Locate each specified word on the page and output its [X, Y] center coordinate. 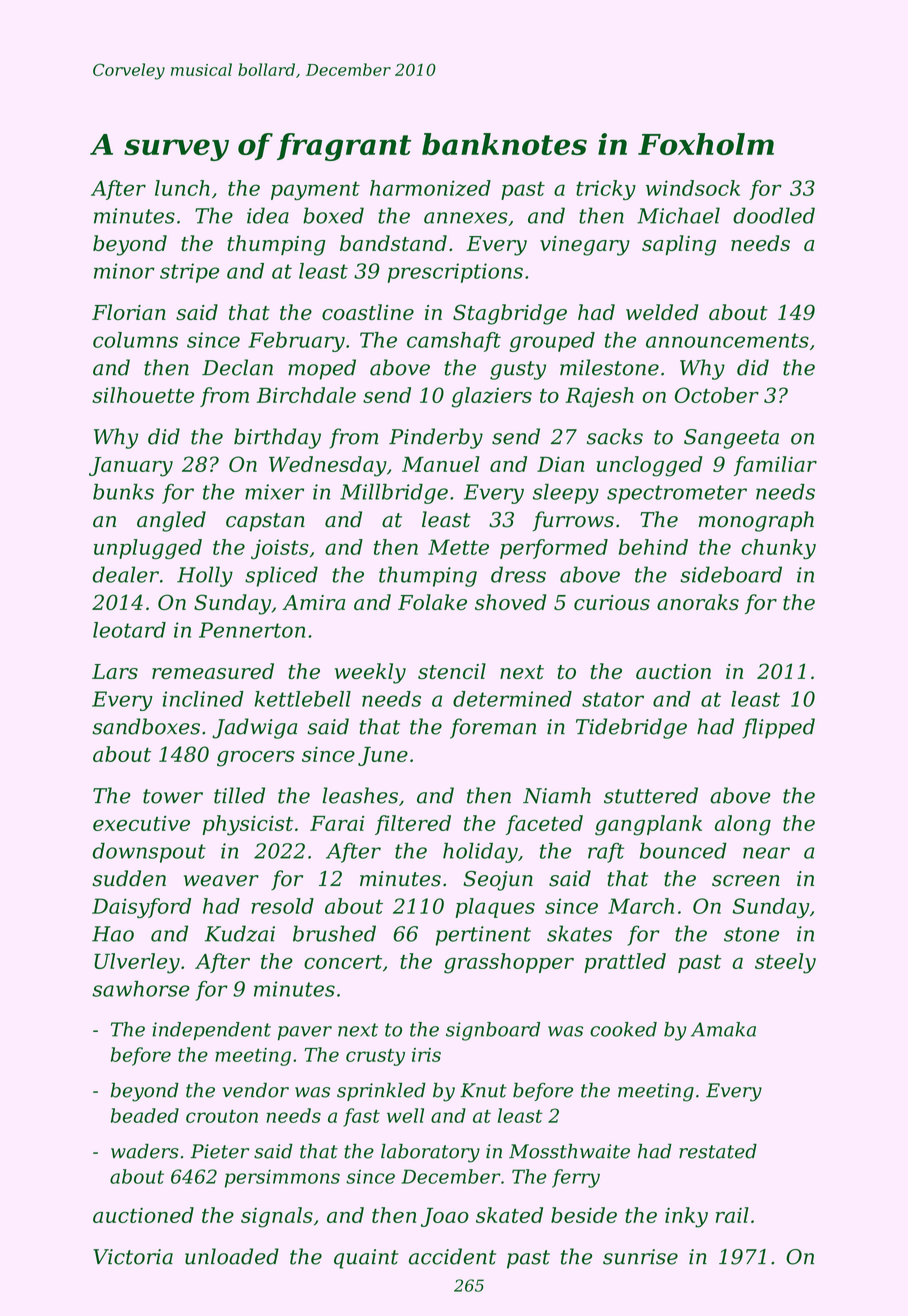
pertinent [483, 936]
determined [512, 699]
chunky [778, 549]
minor [124, 271]
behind [653, 547]
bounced [683, 851]
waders [145, 1151]
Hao [113, 934]
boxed [333, 215]
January [131, 467]
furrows [573, 521]
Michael [678, 215]
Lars [115, 671]
